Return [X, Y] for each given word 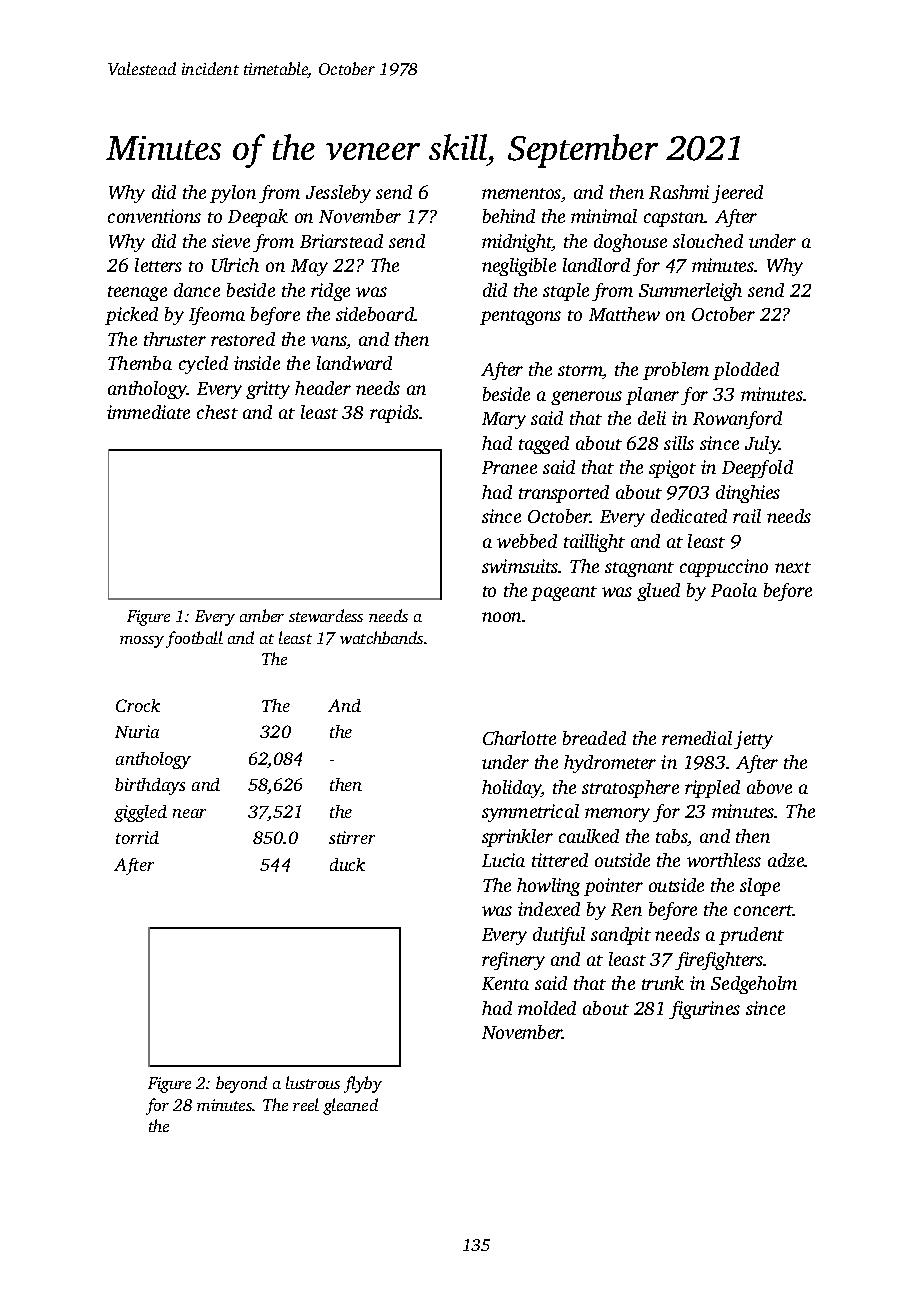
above [769, 787]
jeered [737, 194]
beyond [241, 1084]
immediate [148, 412]
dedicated [689, 516]
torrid [137, 837]
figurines [704, 1010]
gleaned [350, 1106]
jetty [753, 740]
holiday [512, 789]
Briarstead [341, 241]
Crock [138, 705]
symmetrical [530, 813]
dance [197, 290]
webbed [527, 541]
